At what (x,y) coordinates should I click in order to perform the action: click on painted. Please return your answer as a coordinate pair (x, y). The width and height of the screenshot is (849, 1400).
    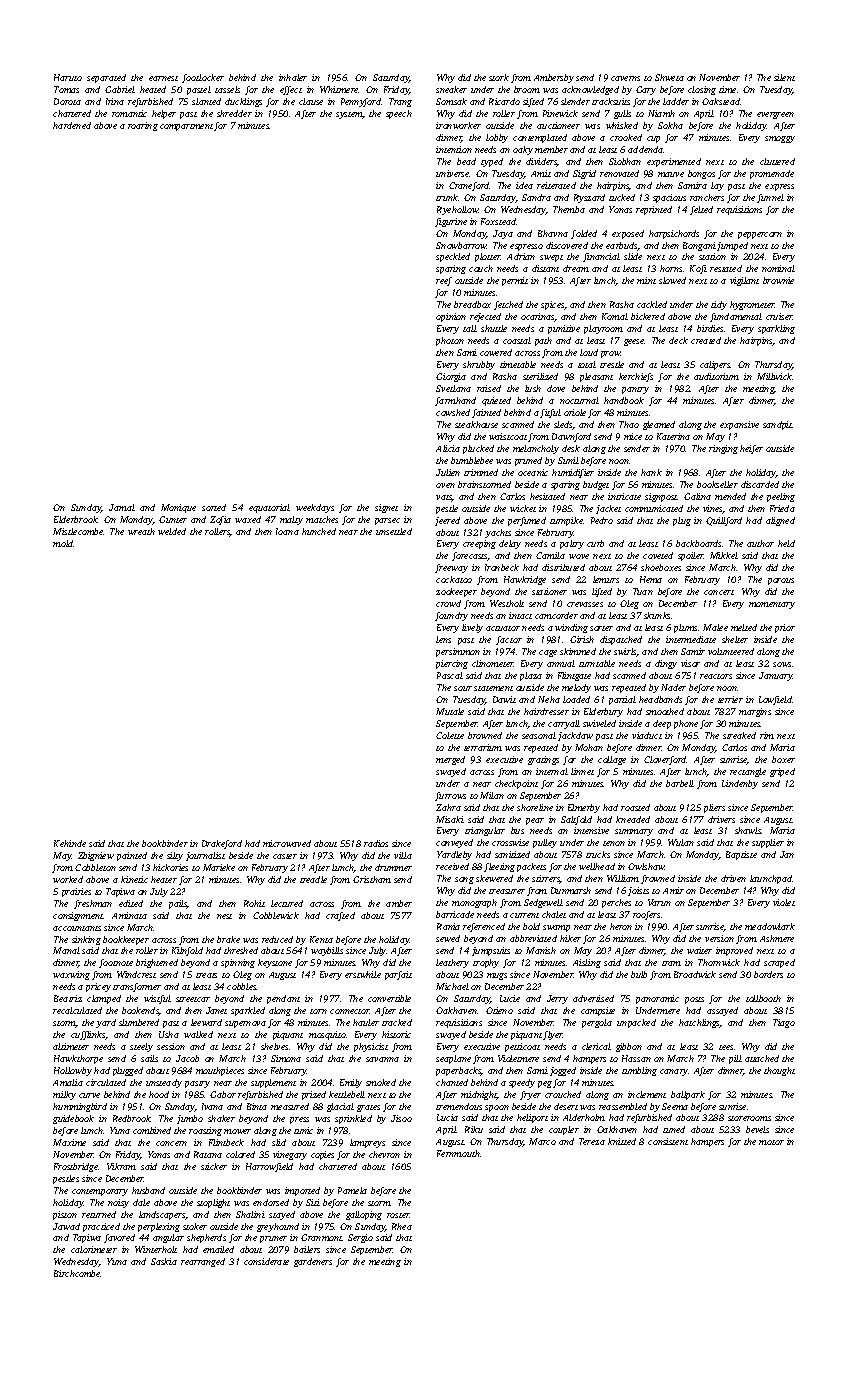
    Looking at the image, I should click on (132, 856).
